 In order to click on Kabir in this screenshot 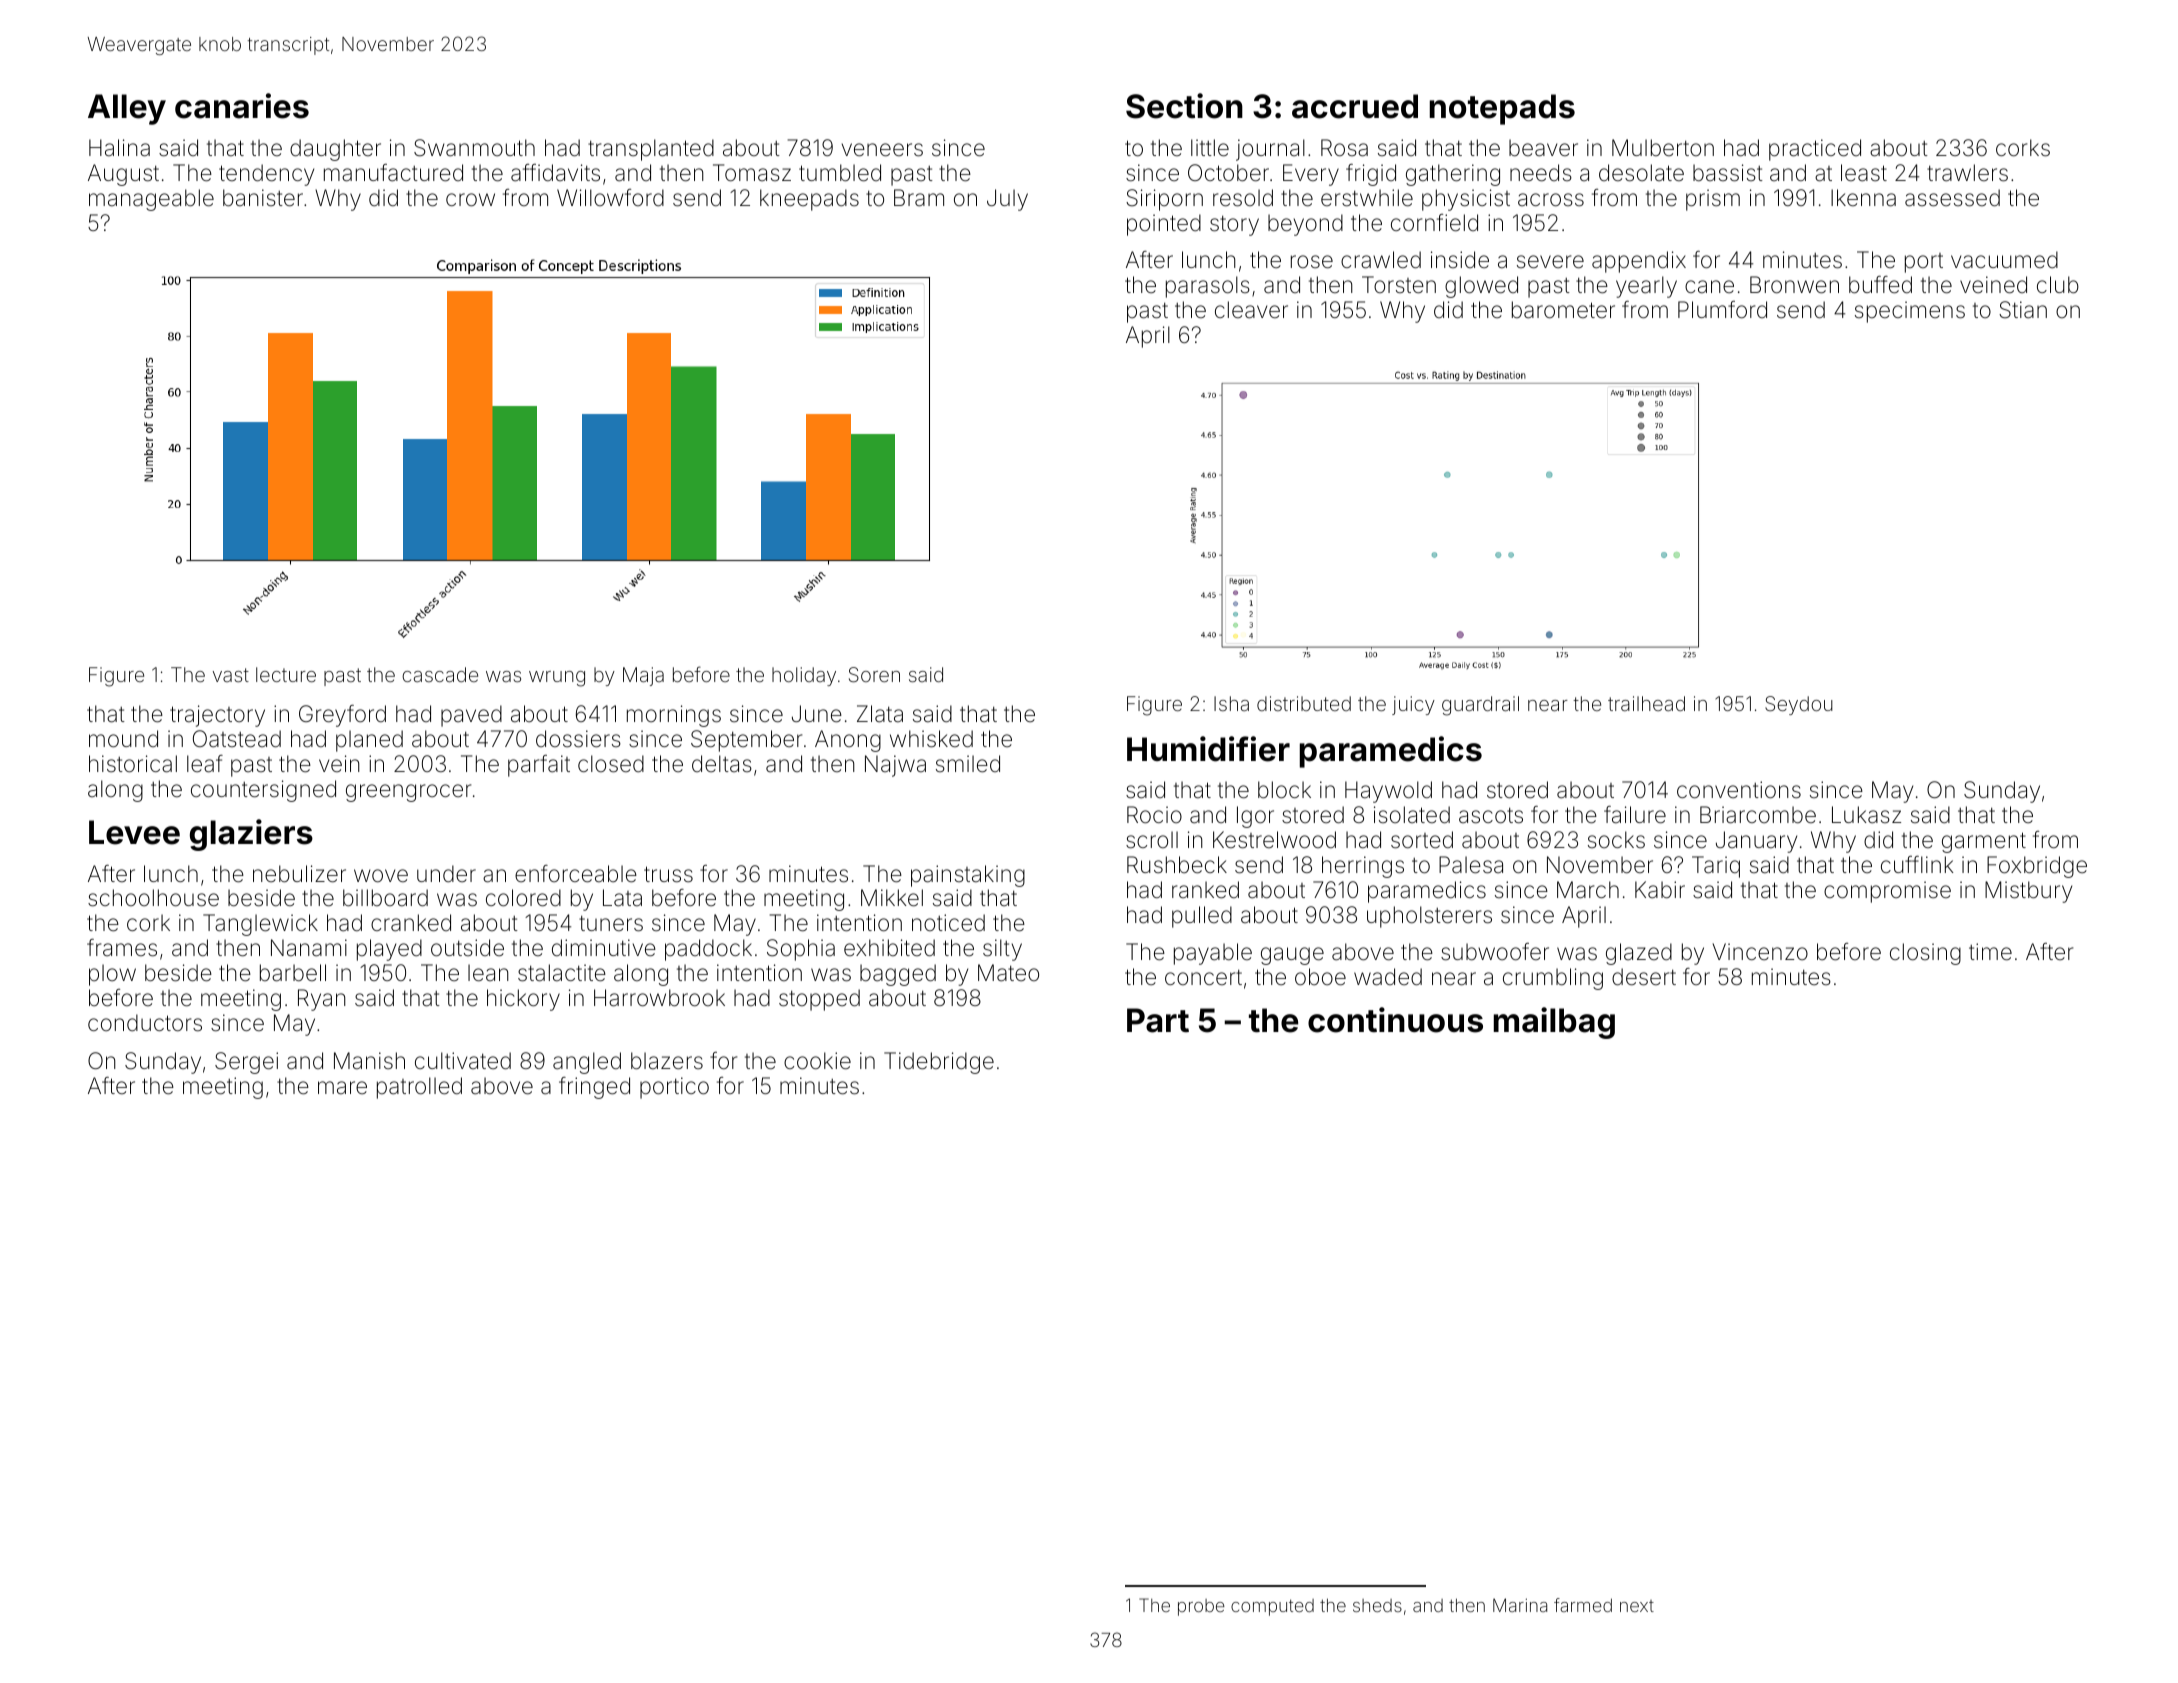, I will do `click(1660, 890)`.
